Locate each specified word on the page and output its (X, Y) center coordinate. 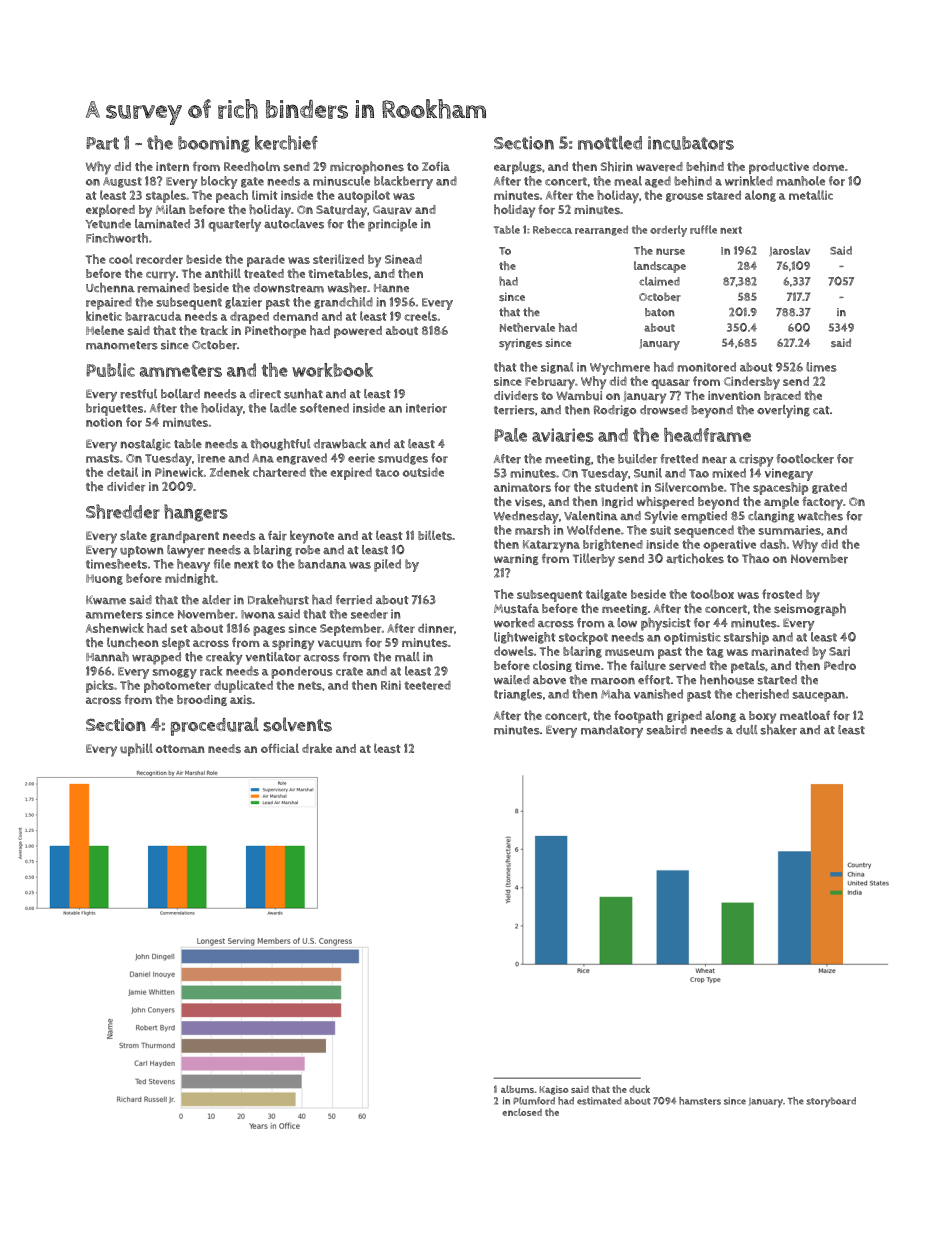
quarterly (234, 225)
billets (435, 535)
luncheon (133, 642)
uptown (142, 552)
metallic (811, 195)
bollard (180, 394)
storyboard (831, 1102)
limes (821, 367)
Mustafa (516, 608)
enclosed (522, 1112)
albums (517, 1089)
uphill (136, 749)
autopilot (364, 196)
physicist (666, 624)
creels (420, 316)
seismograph (810, 609)
